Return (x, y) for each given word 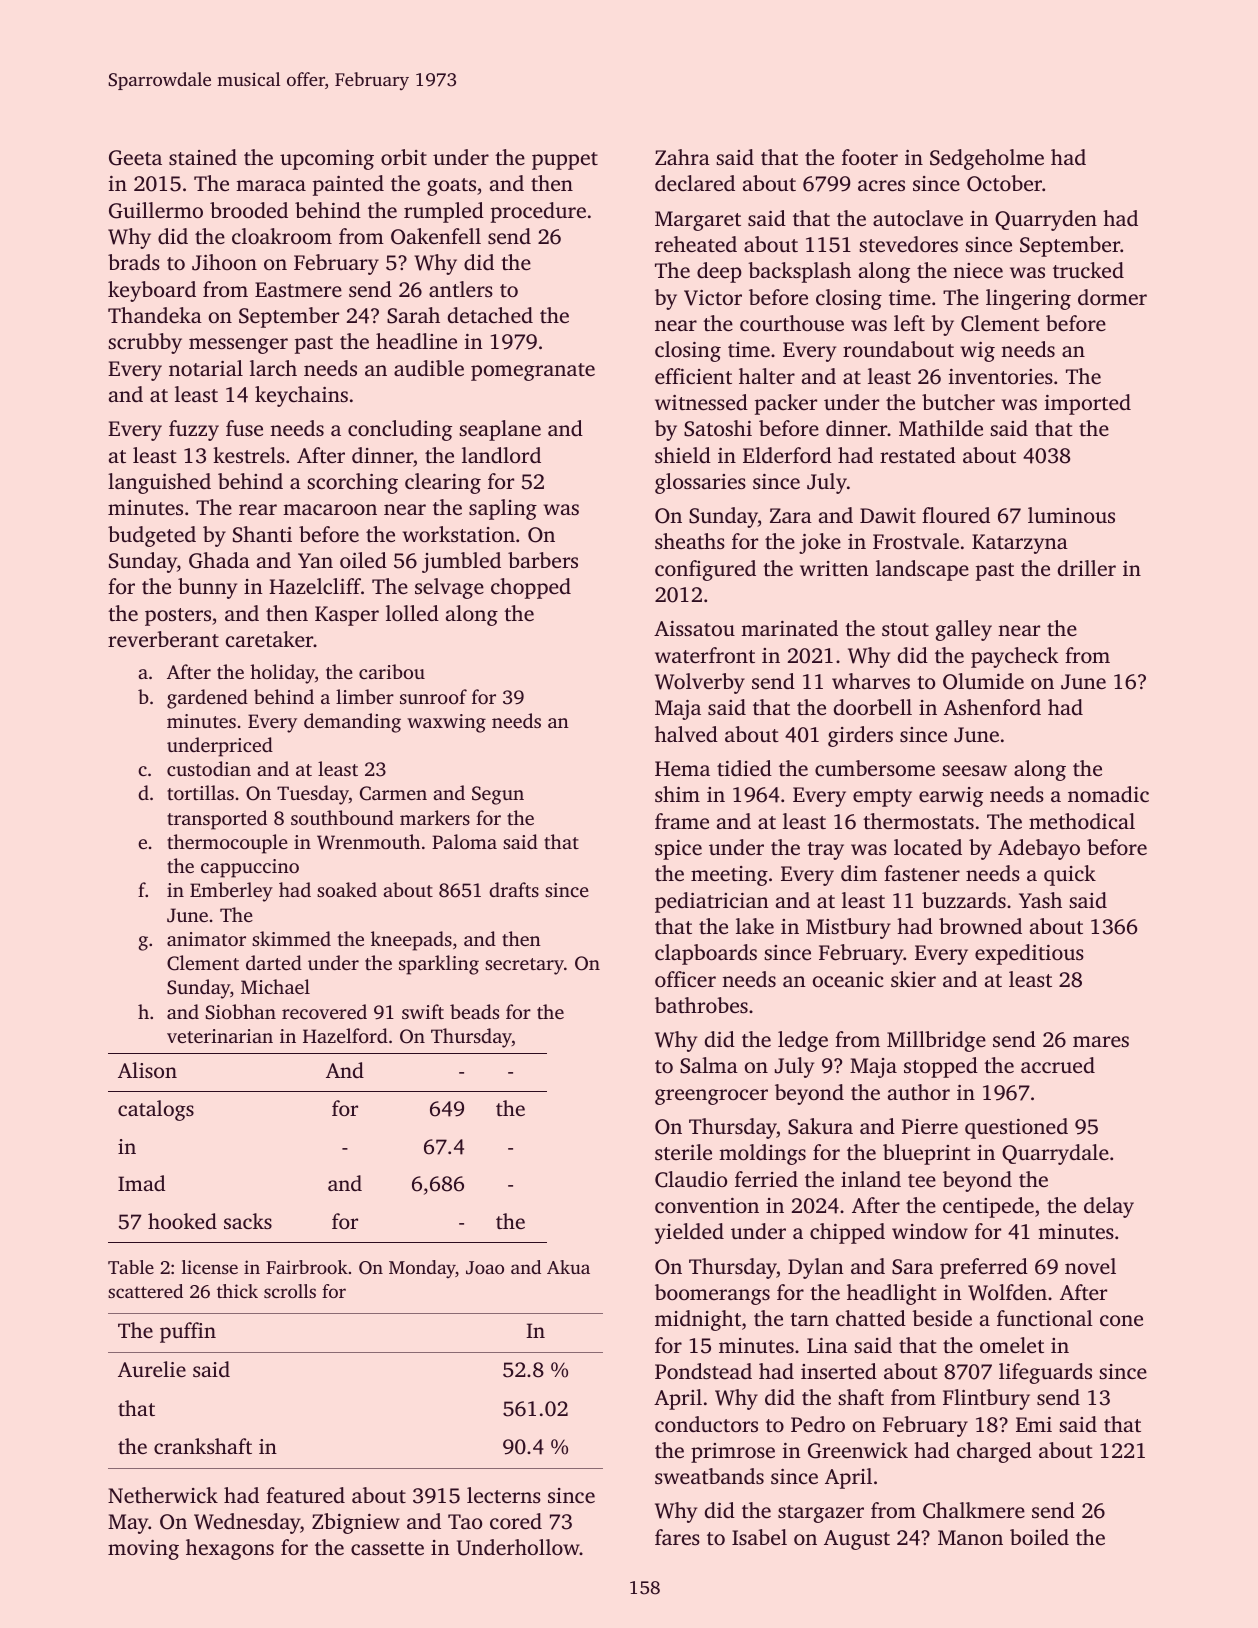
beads (474, 1011)
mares (1101, 1041)
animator (206, 939)
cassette (387, 1548)
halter (767, 376)
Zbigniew (356, 1523)
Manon (970, 1537)
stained (203, 157)
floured (956, 515)
